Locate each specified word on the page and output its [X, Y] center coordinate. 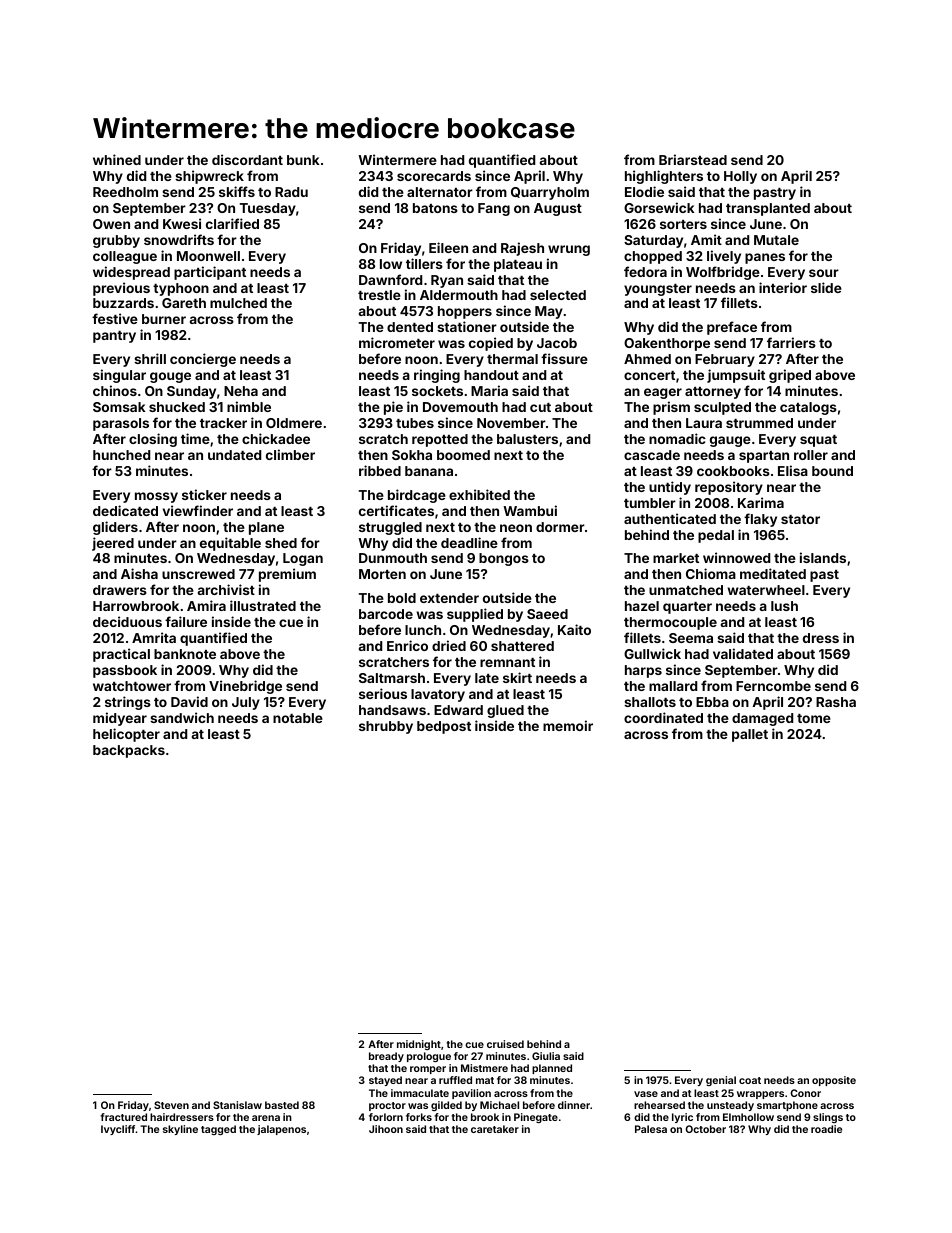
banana [429, 471]
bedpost [444, 727]
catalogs [808, 408]
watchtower [132, 686]
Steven [171, 1105]
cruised [505, 1044]
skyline [180, 1130]
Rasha [836, 702]
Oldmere [294, 423]
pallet [750, 735]
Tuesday [268, 209]
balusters [527, 439]
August [558, 209]
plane [266, 528]
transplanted [768, 209]
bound [832, 471]
